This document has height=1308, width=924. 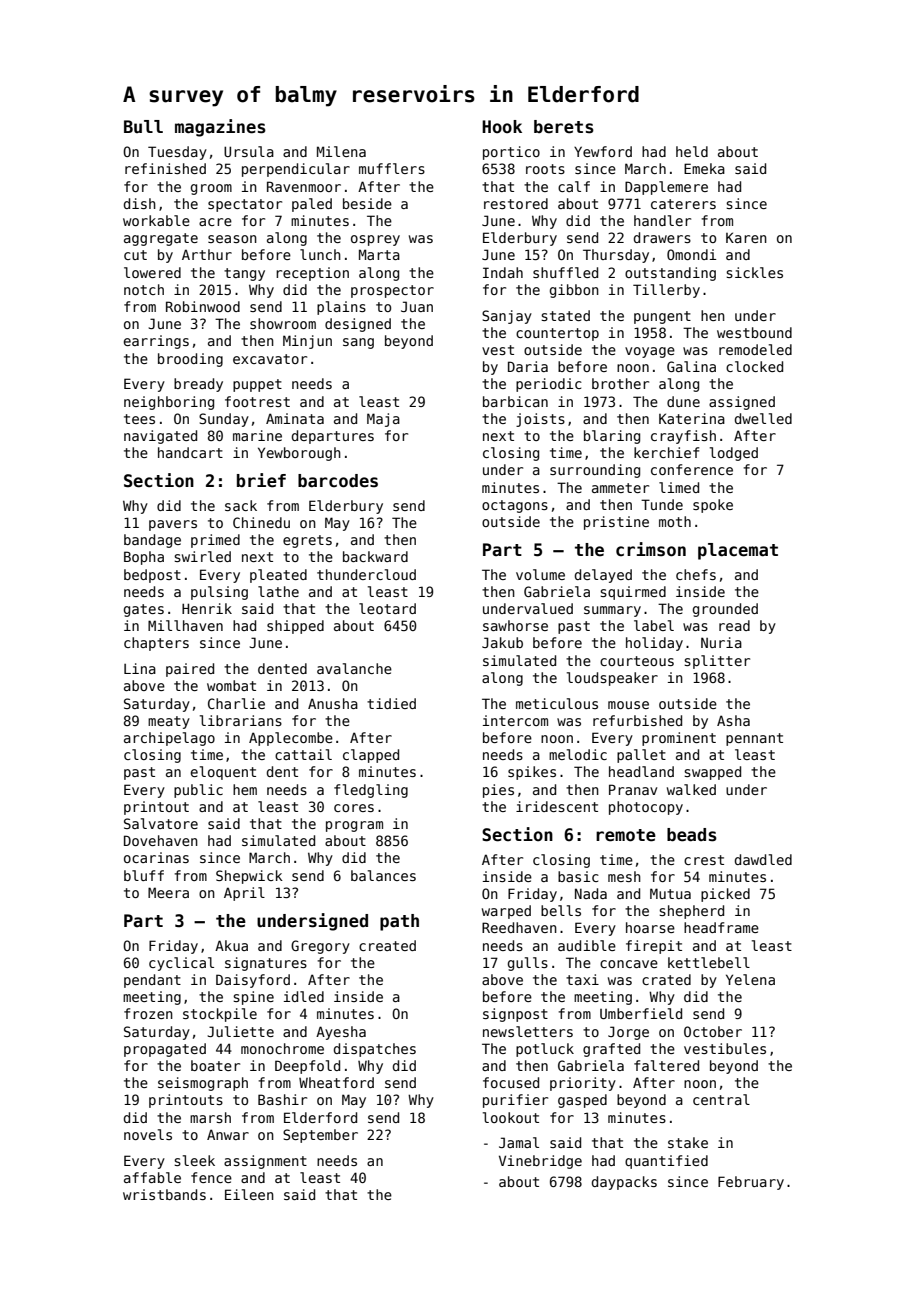 What do you see at coordinates (207, 608) in the document?
I see `Henrik` at bounding box center [207, 608].
